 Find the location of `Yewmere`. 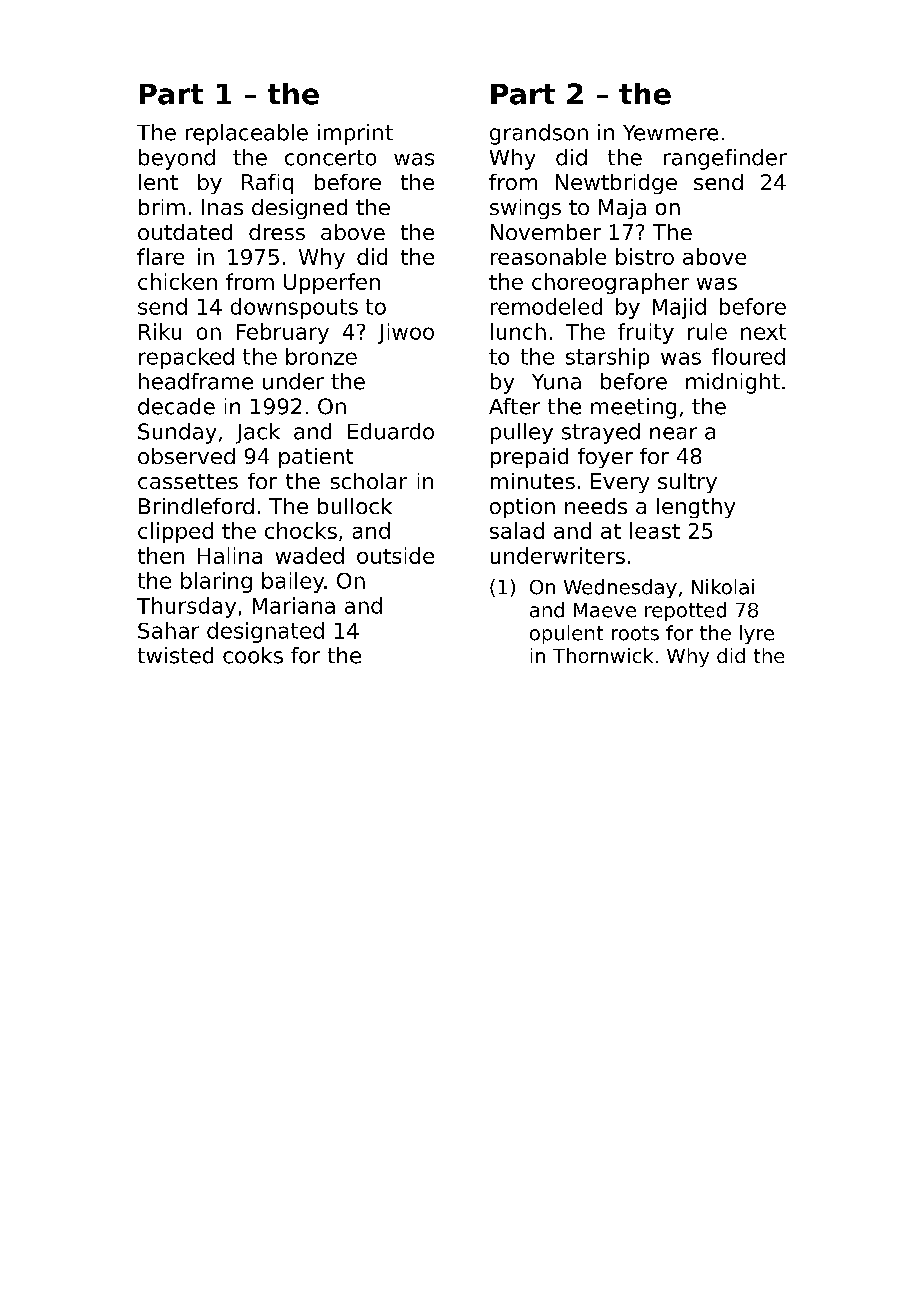

Yewmere is located at coordinates (670, 133).
